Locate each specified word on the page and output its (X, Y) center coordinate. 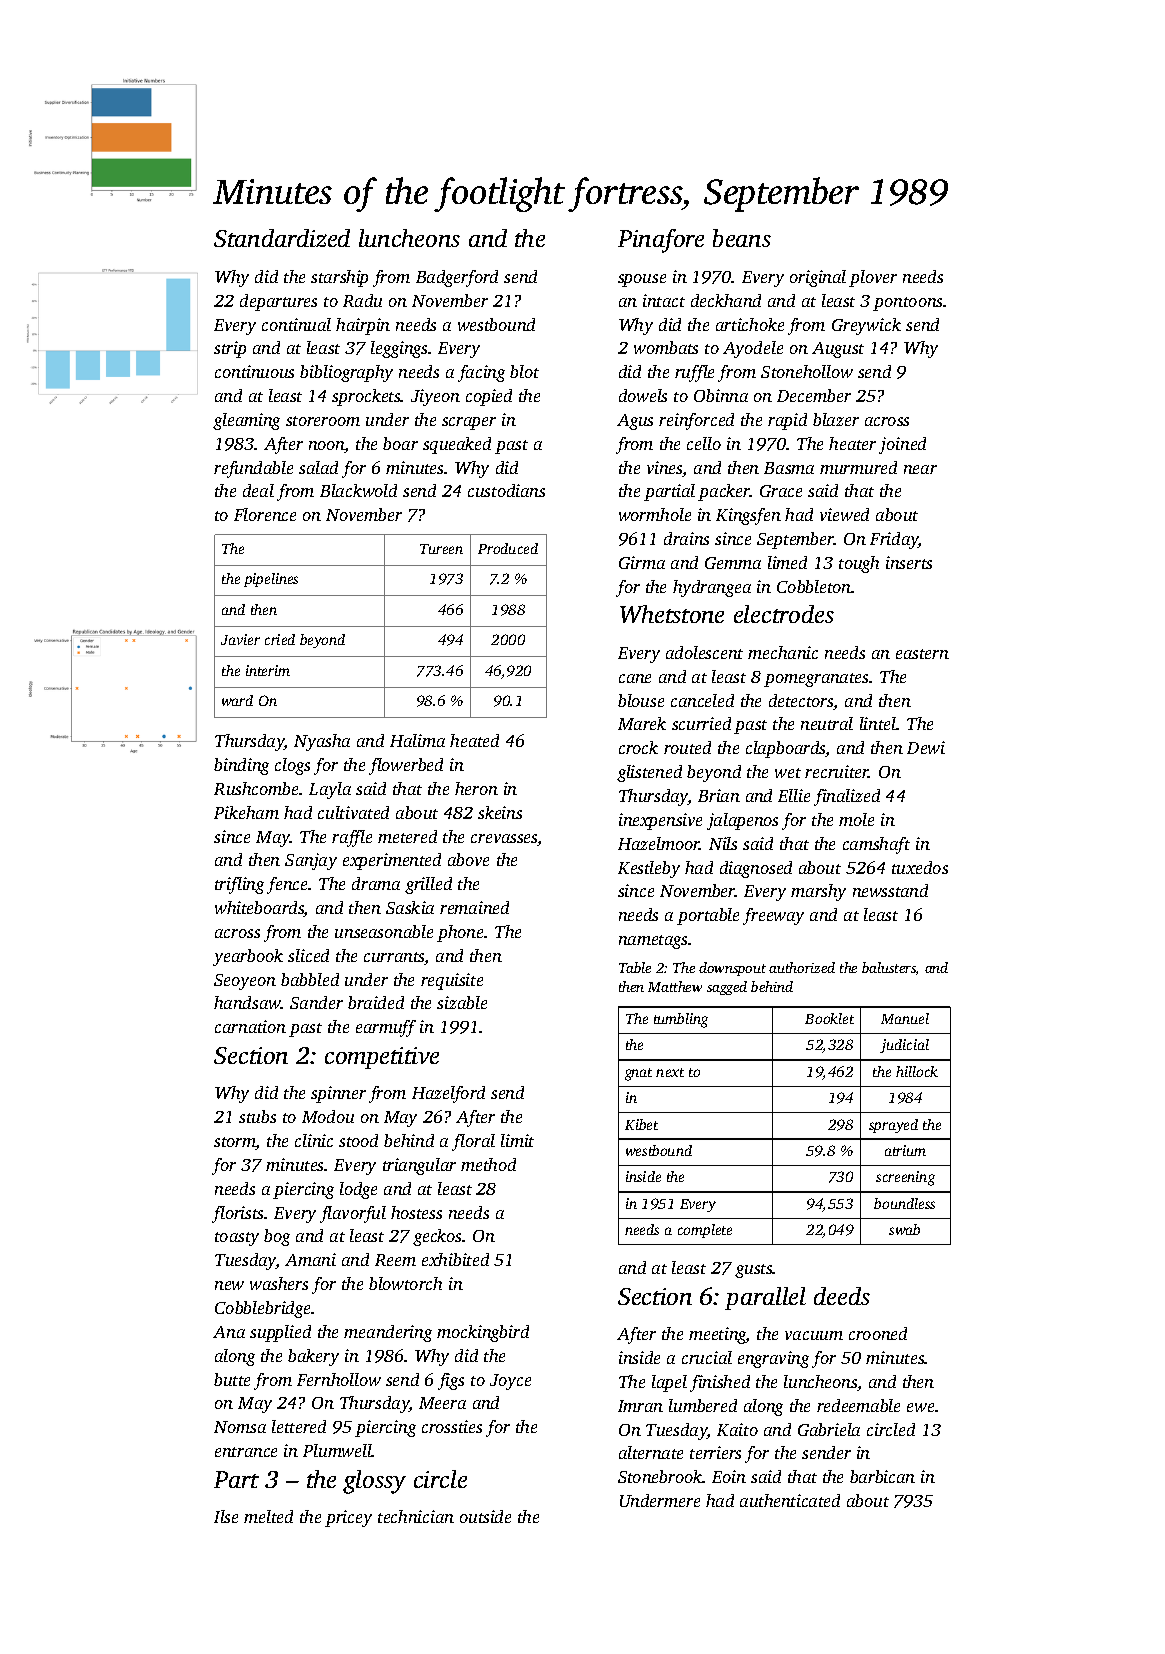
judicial (904, 1046)
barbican (882, 1476)
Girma (642, 562)
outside (485, 1516)
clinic (314, 1140)
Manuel (905, 1018)
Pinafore (661, 241)
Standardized (282, 238)
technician (416, 1516)
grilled (428, 885)
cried (280, 639)
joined (902, 445)
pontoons (907, 304)
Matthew (675, 986)
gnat (638, 1074)
